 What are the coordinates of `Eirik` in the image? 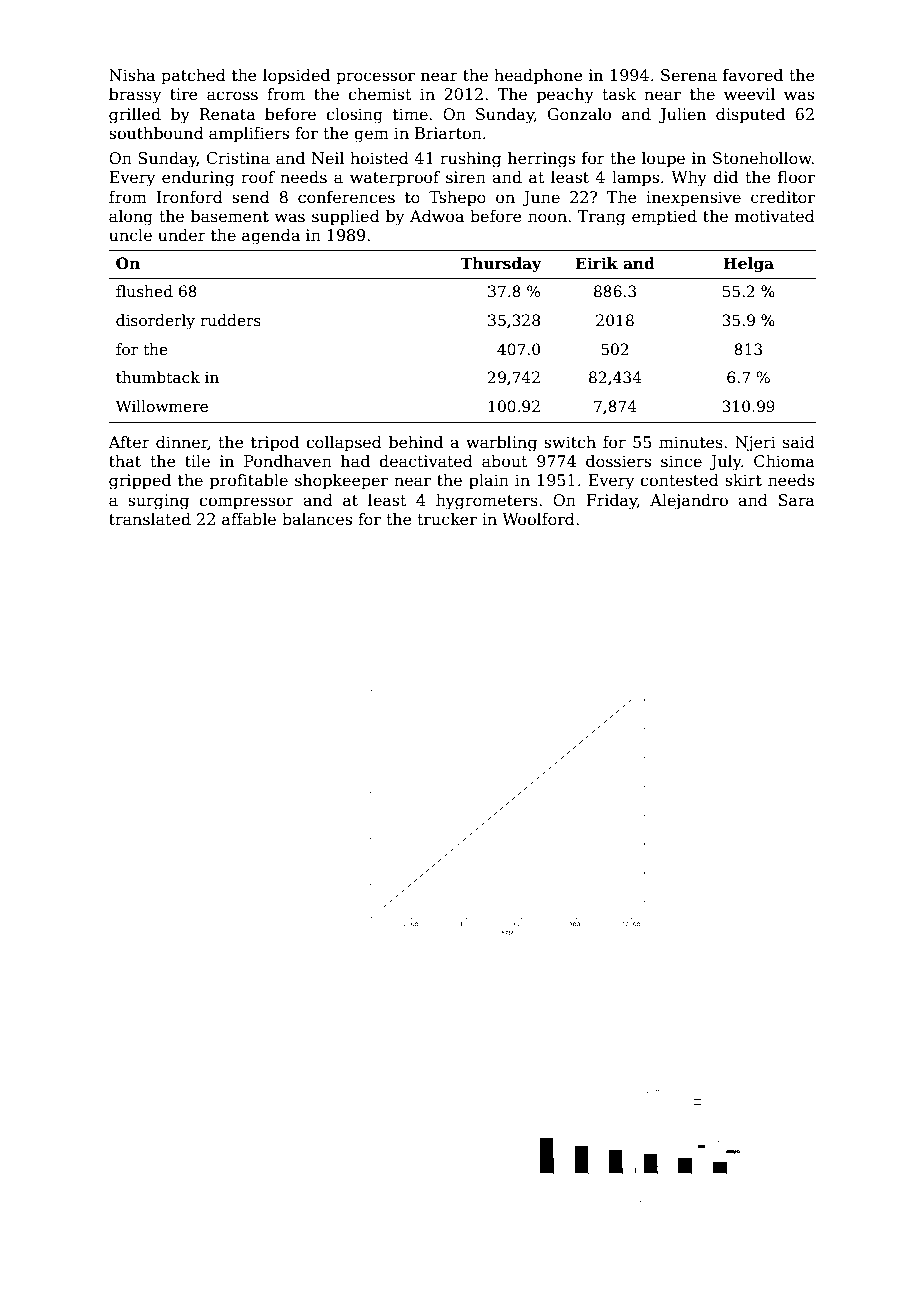 It's located at (597, 263).
